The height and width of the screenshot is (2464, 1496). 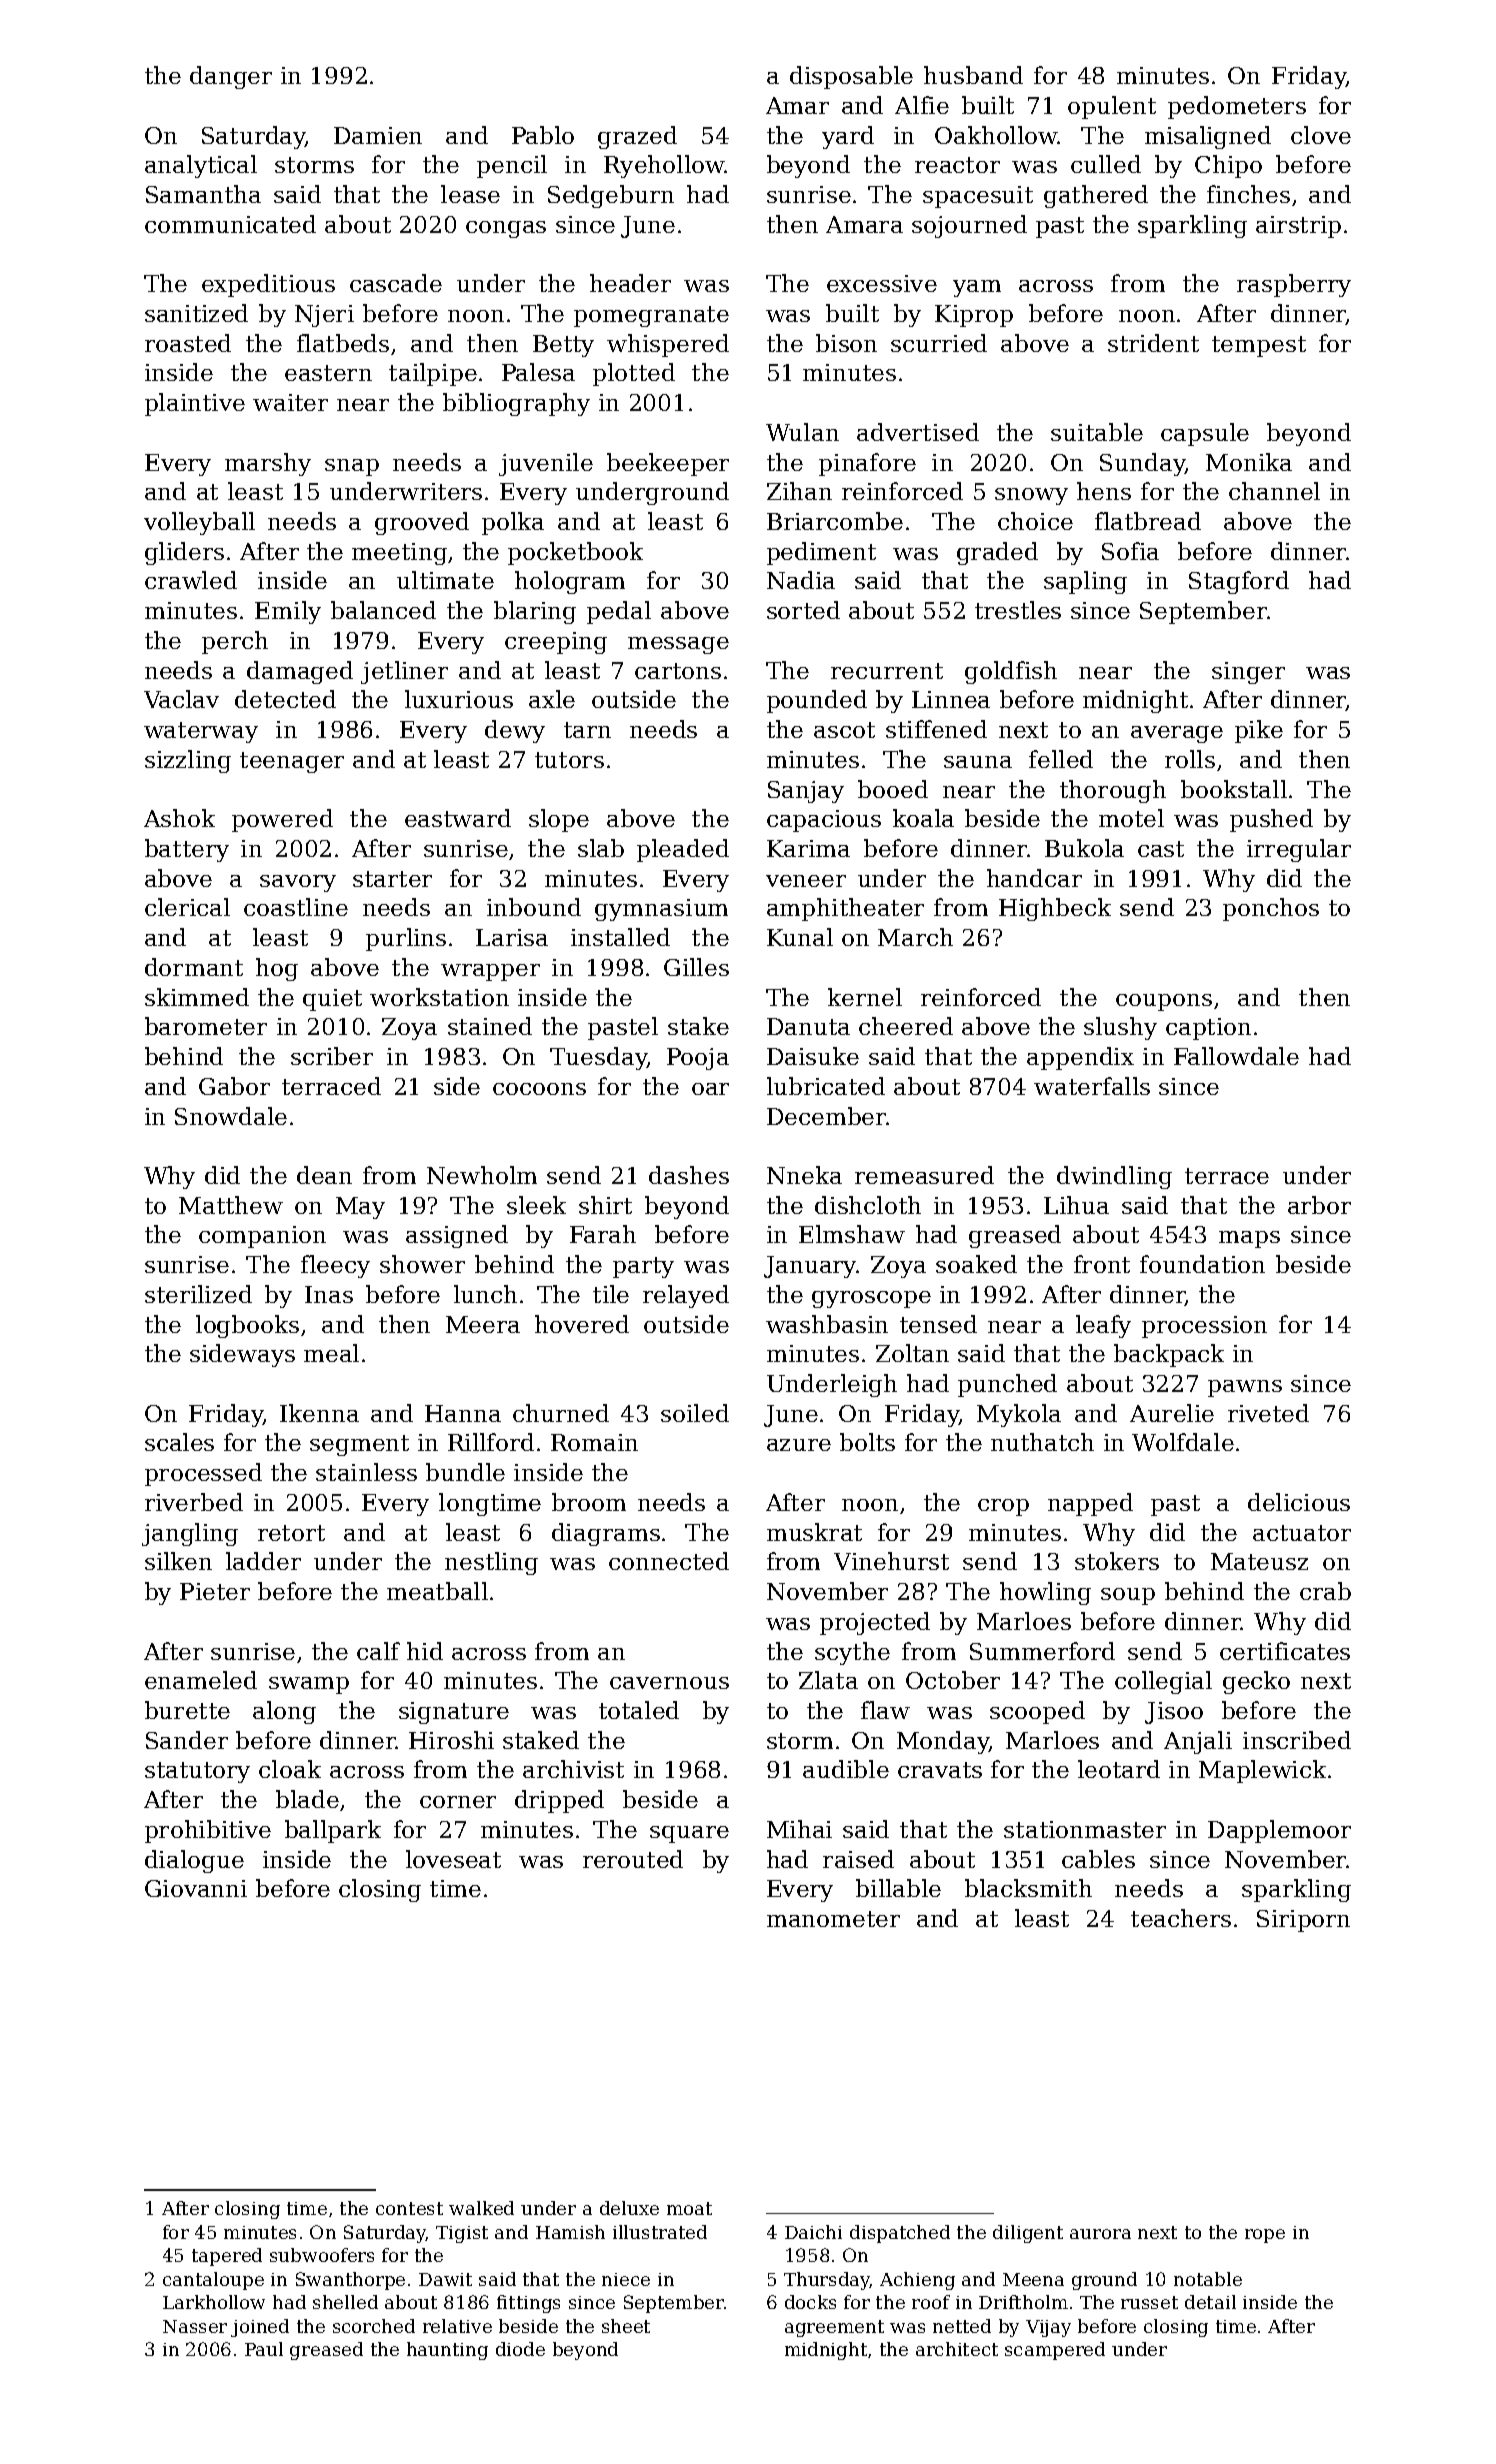 What do you see at coordinates (374, 2326) in the screenshot?
I see `scorched` at bounding box center [374, 2326].
